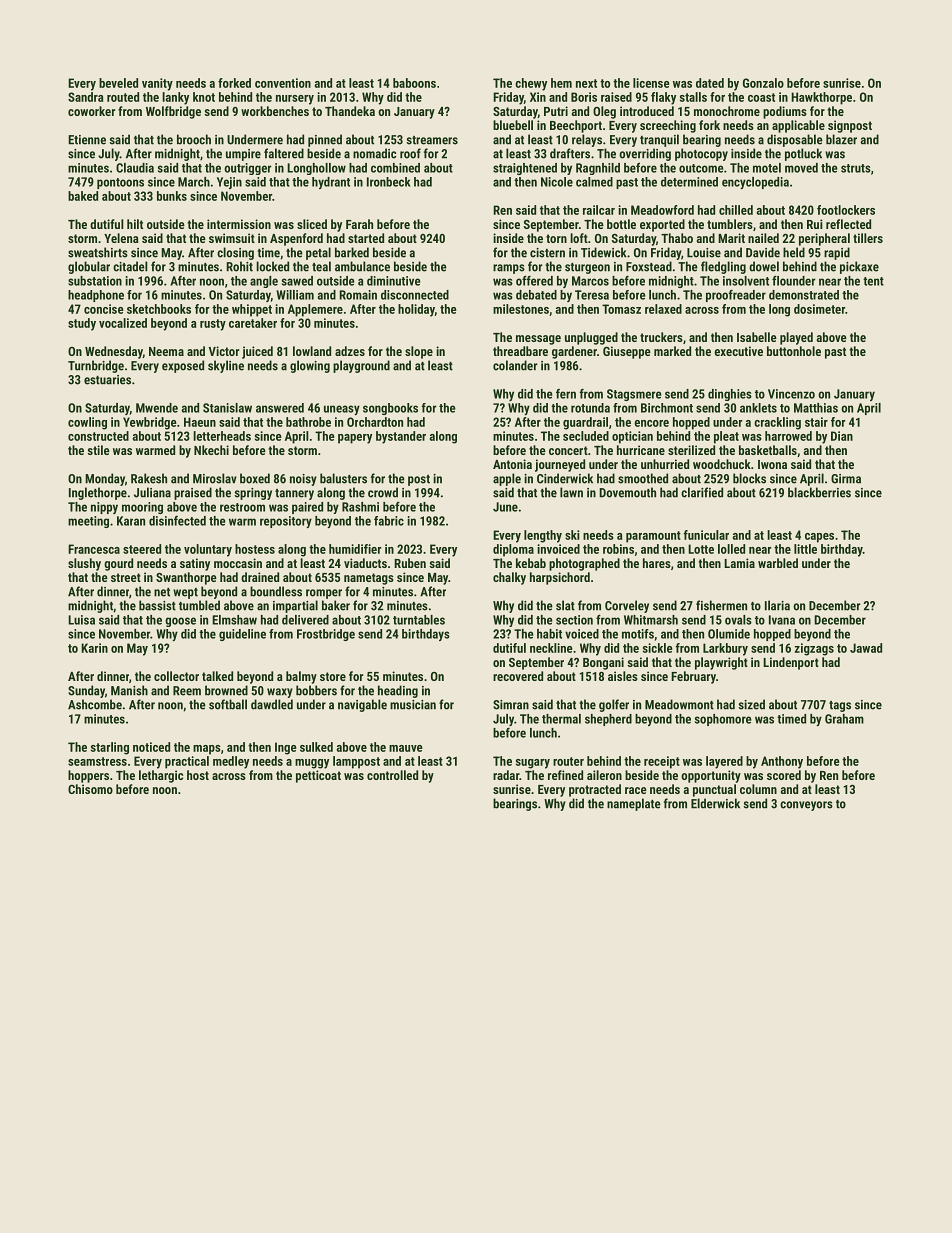  I want to click on meeting, so click(88, 522).
